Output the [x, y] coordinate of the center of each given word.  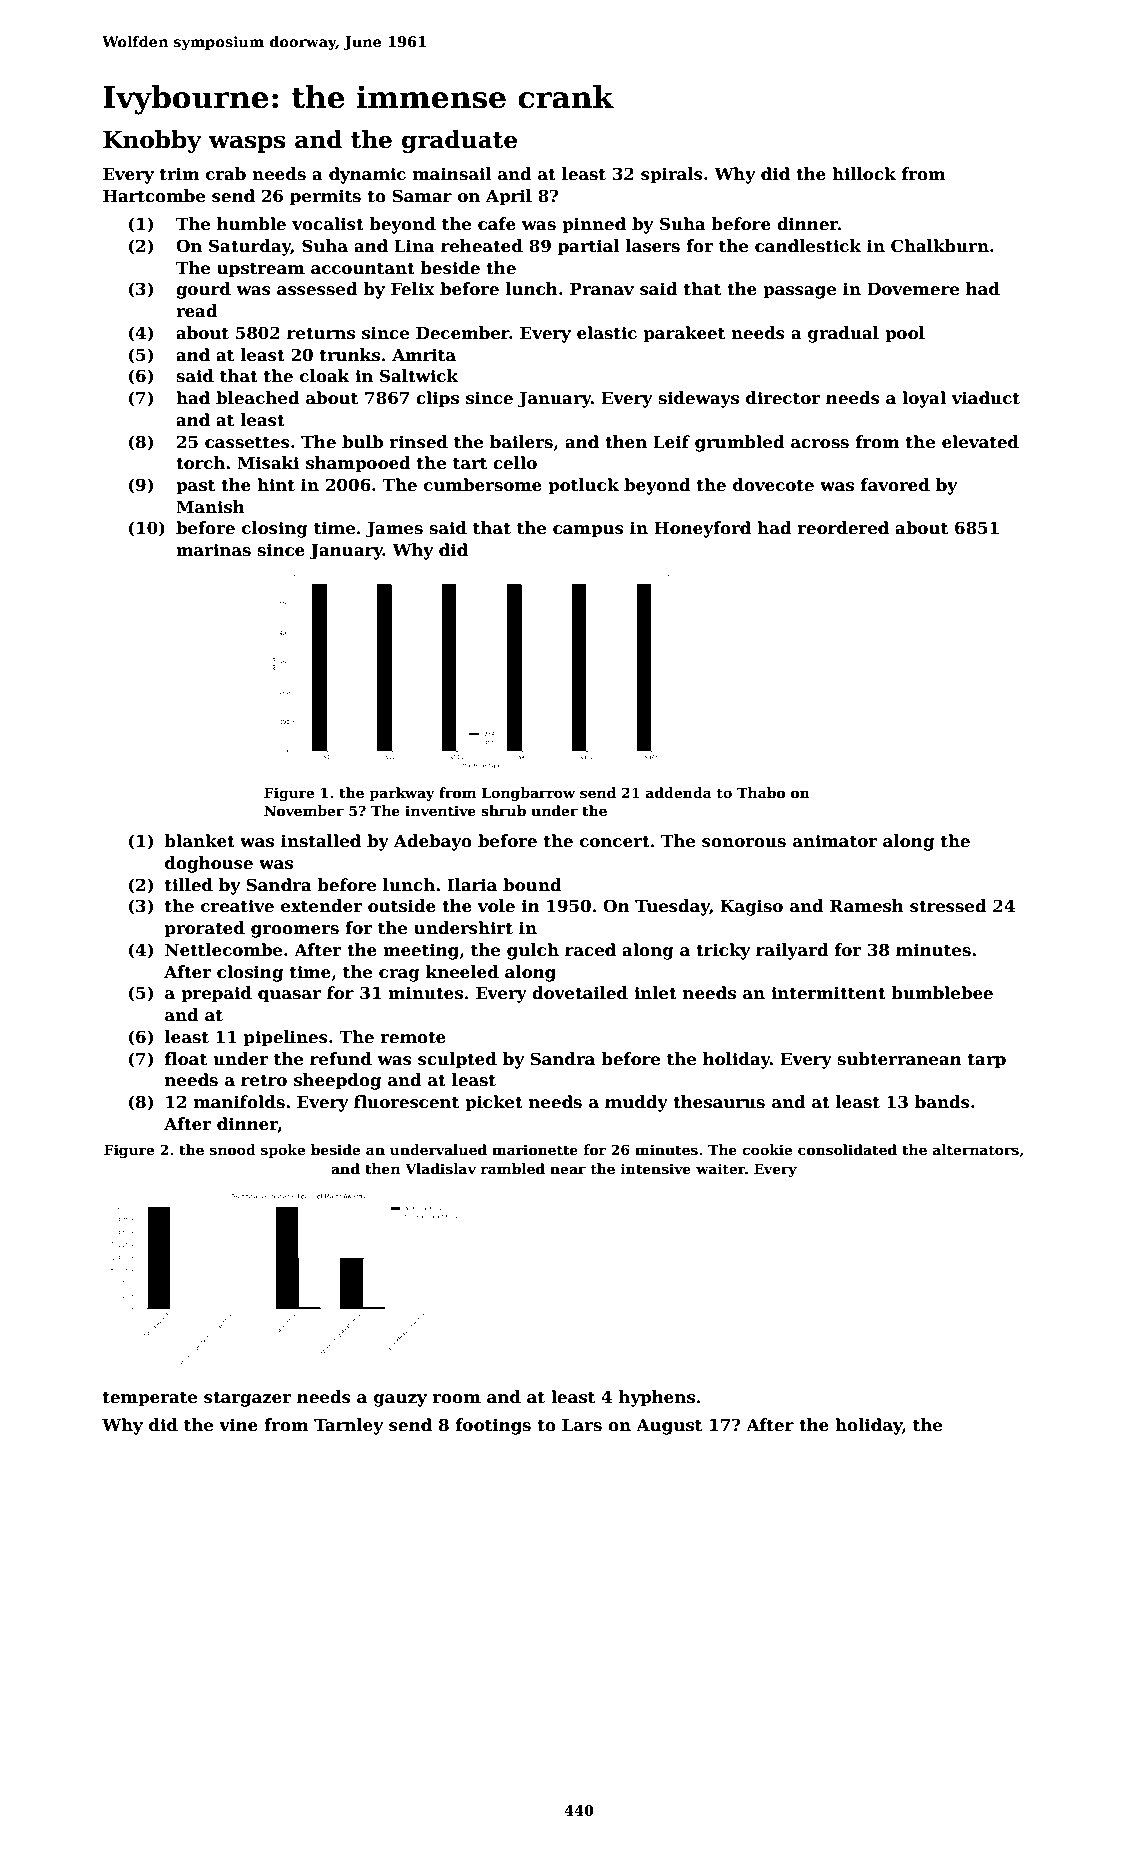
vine [238, 1425]
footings [493, 1426]
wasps [246, 144]
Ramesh [867, 906]
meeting [421, 951]
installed [321, 841]
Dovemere [913, 289]
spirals [672, 175]
